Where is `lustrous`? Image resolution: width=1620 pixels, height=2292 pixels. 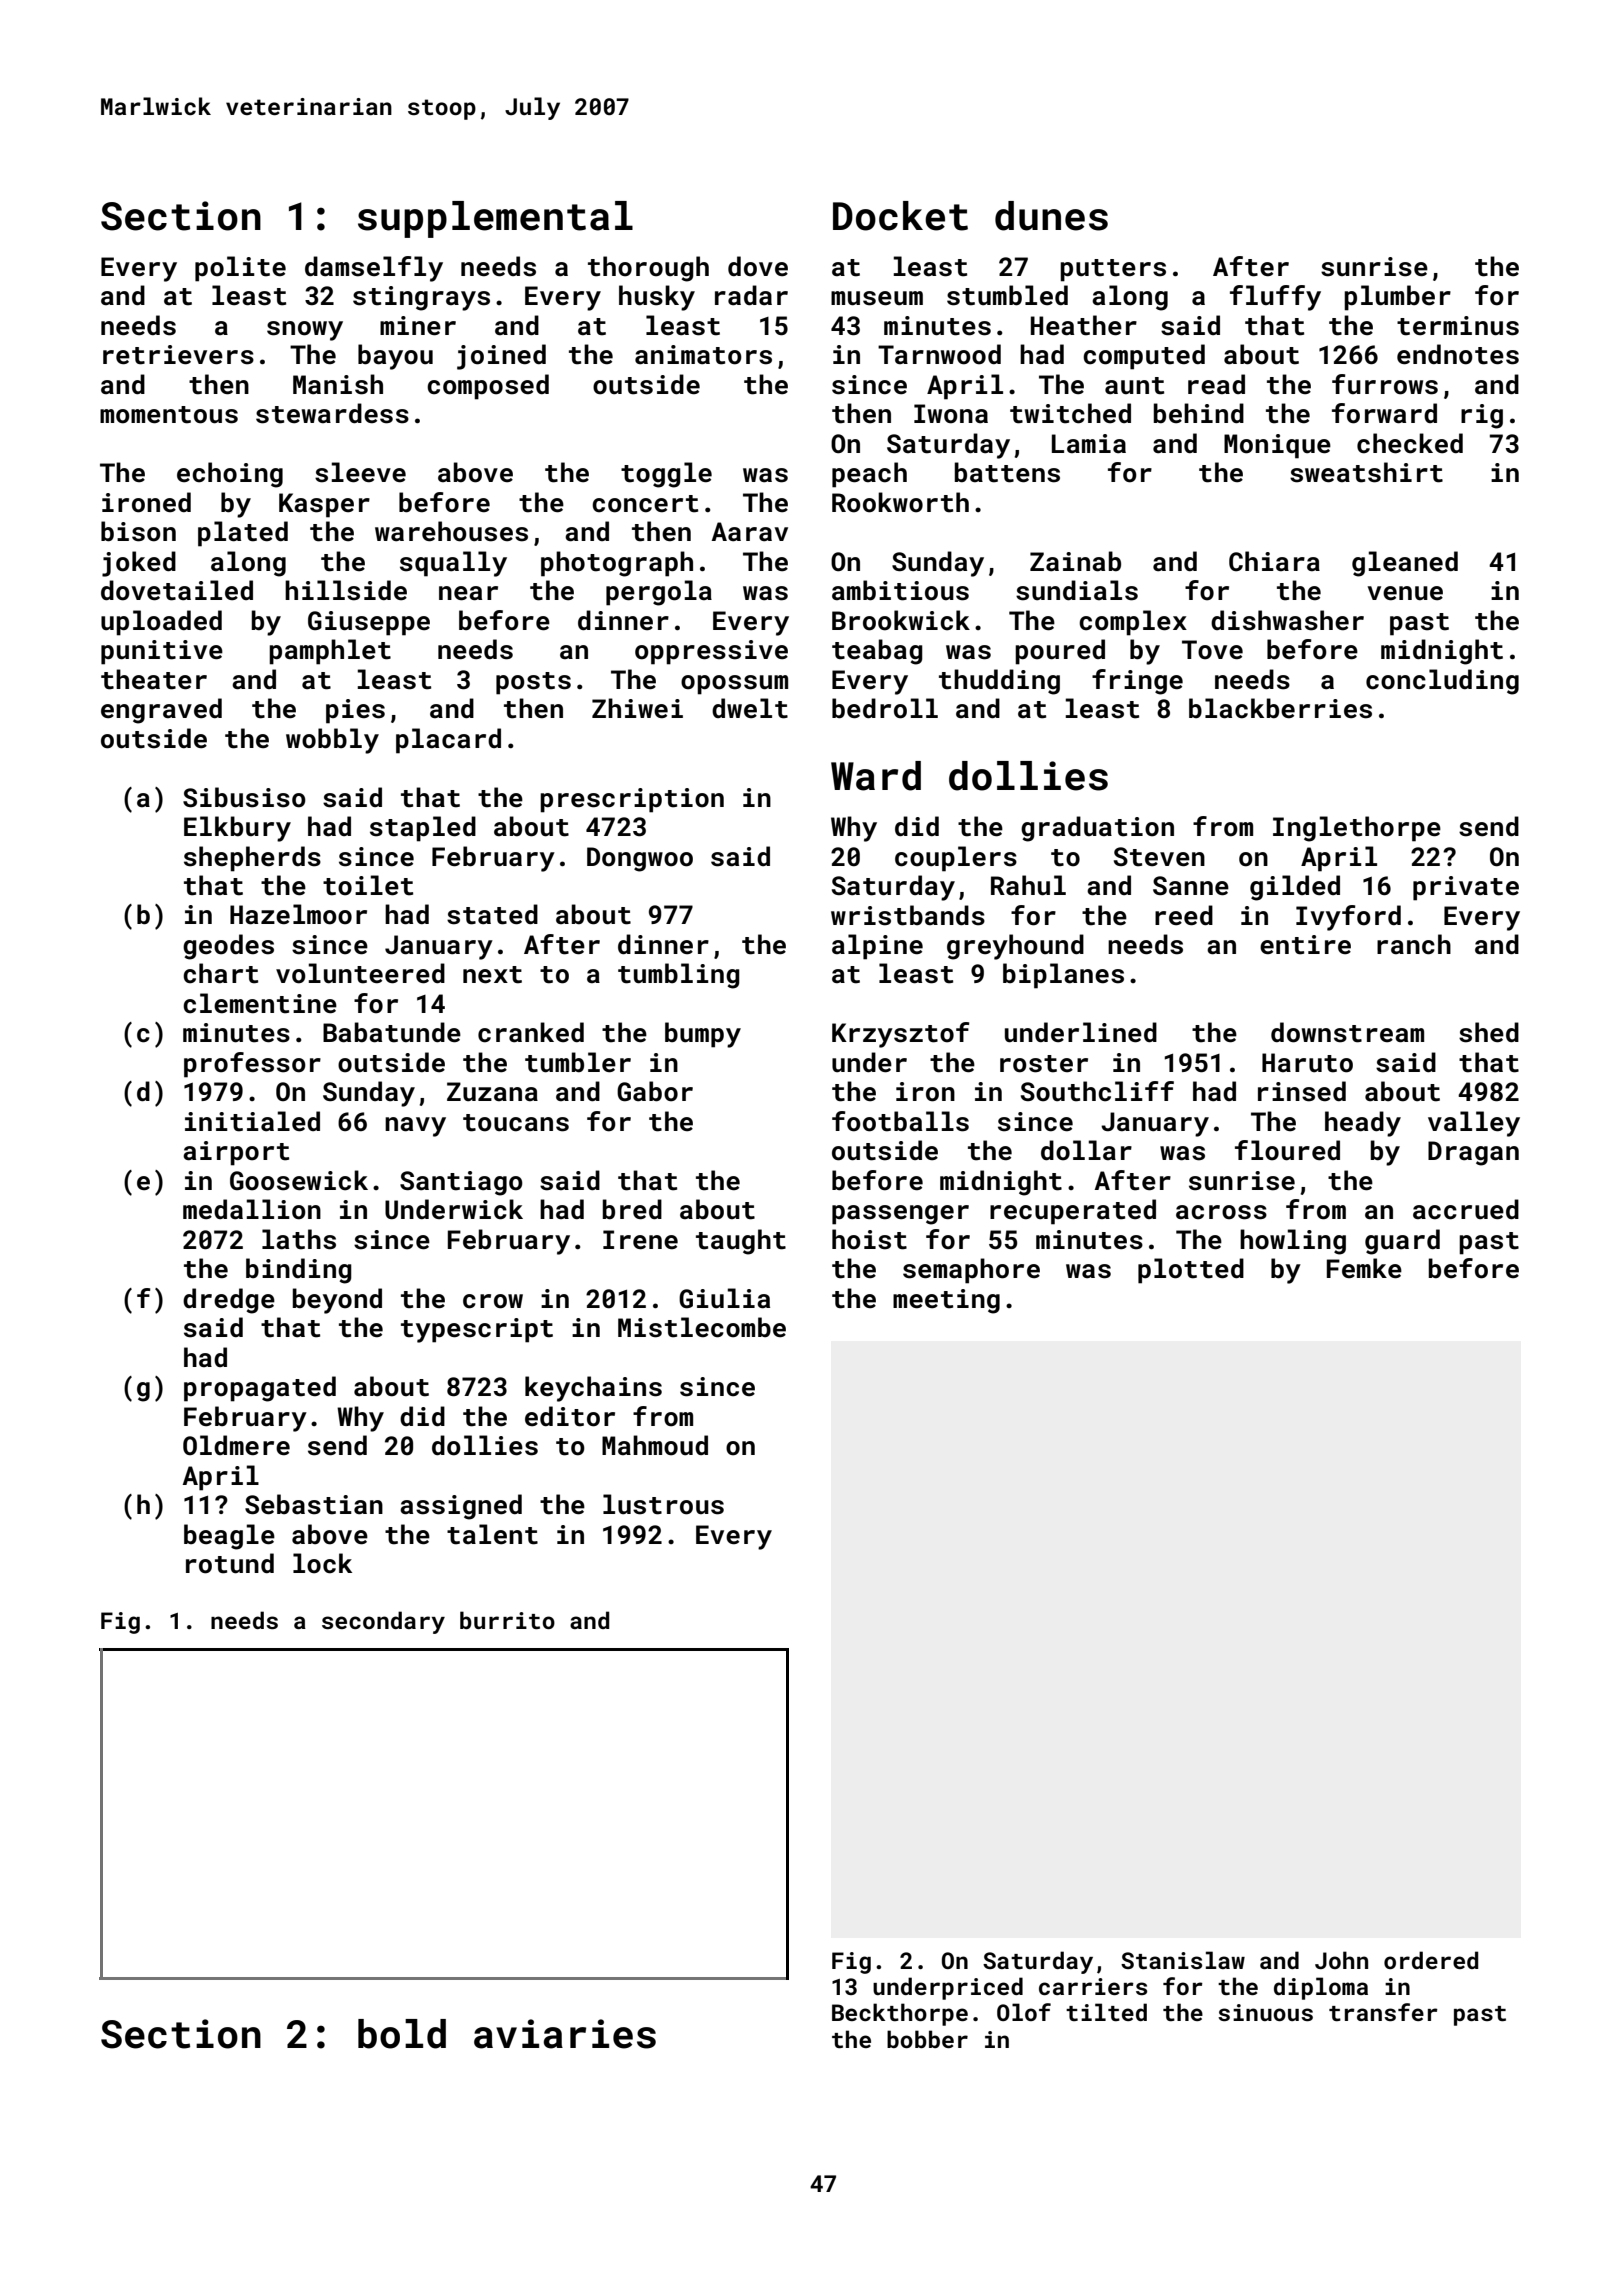
lustrous is located at coordinates (663, 1504).
